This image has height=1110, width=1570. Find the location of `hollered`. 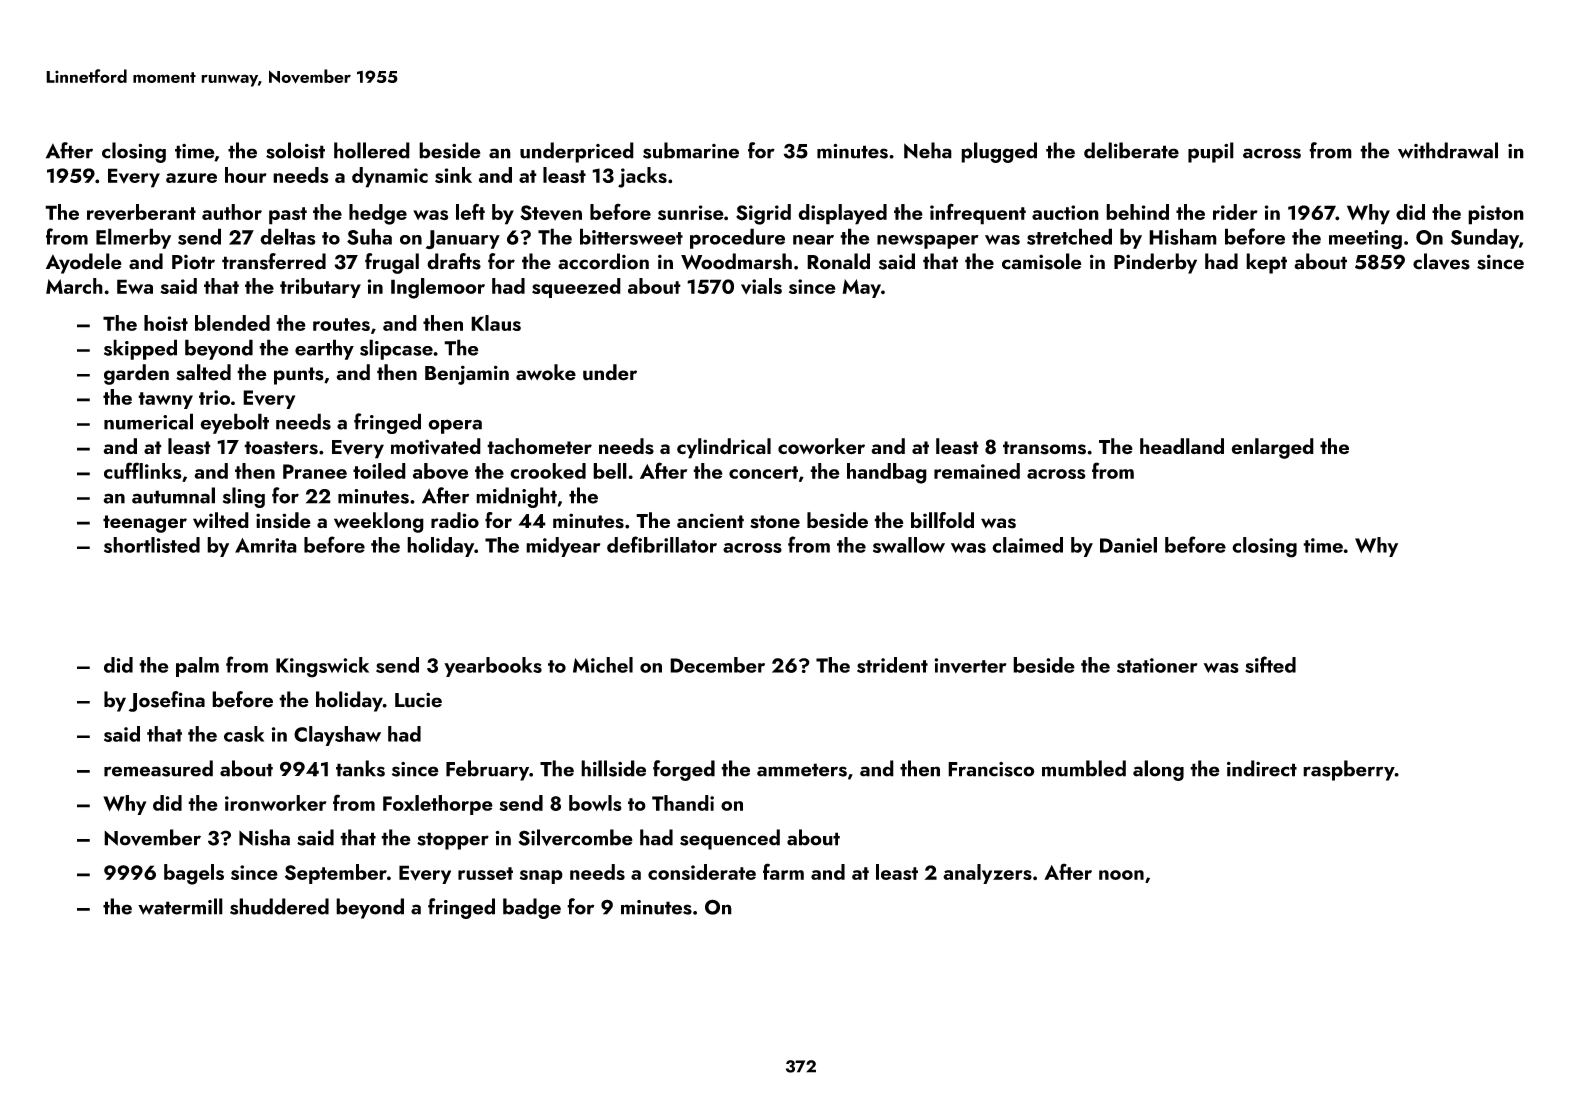

hollered is located at coordinates (372, 150).
